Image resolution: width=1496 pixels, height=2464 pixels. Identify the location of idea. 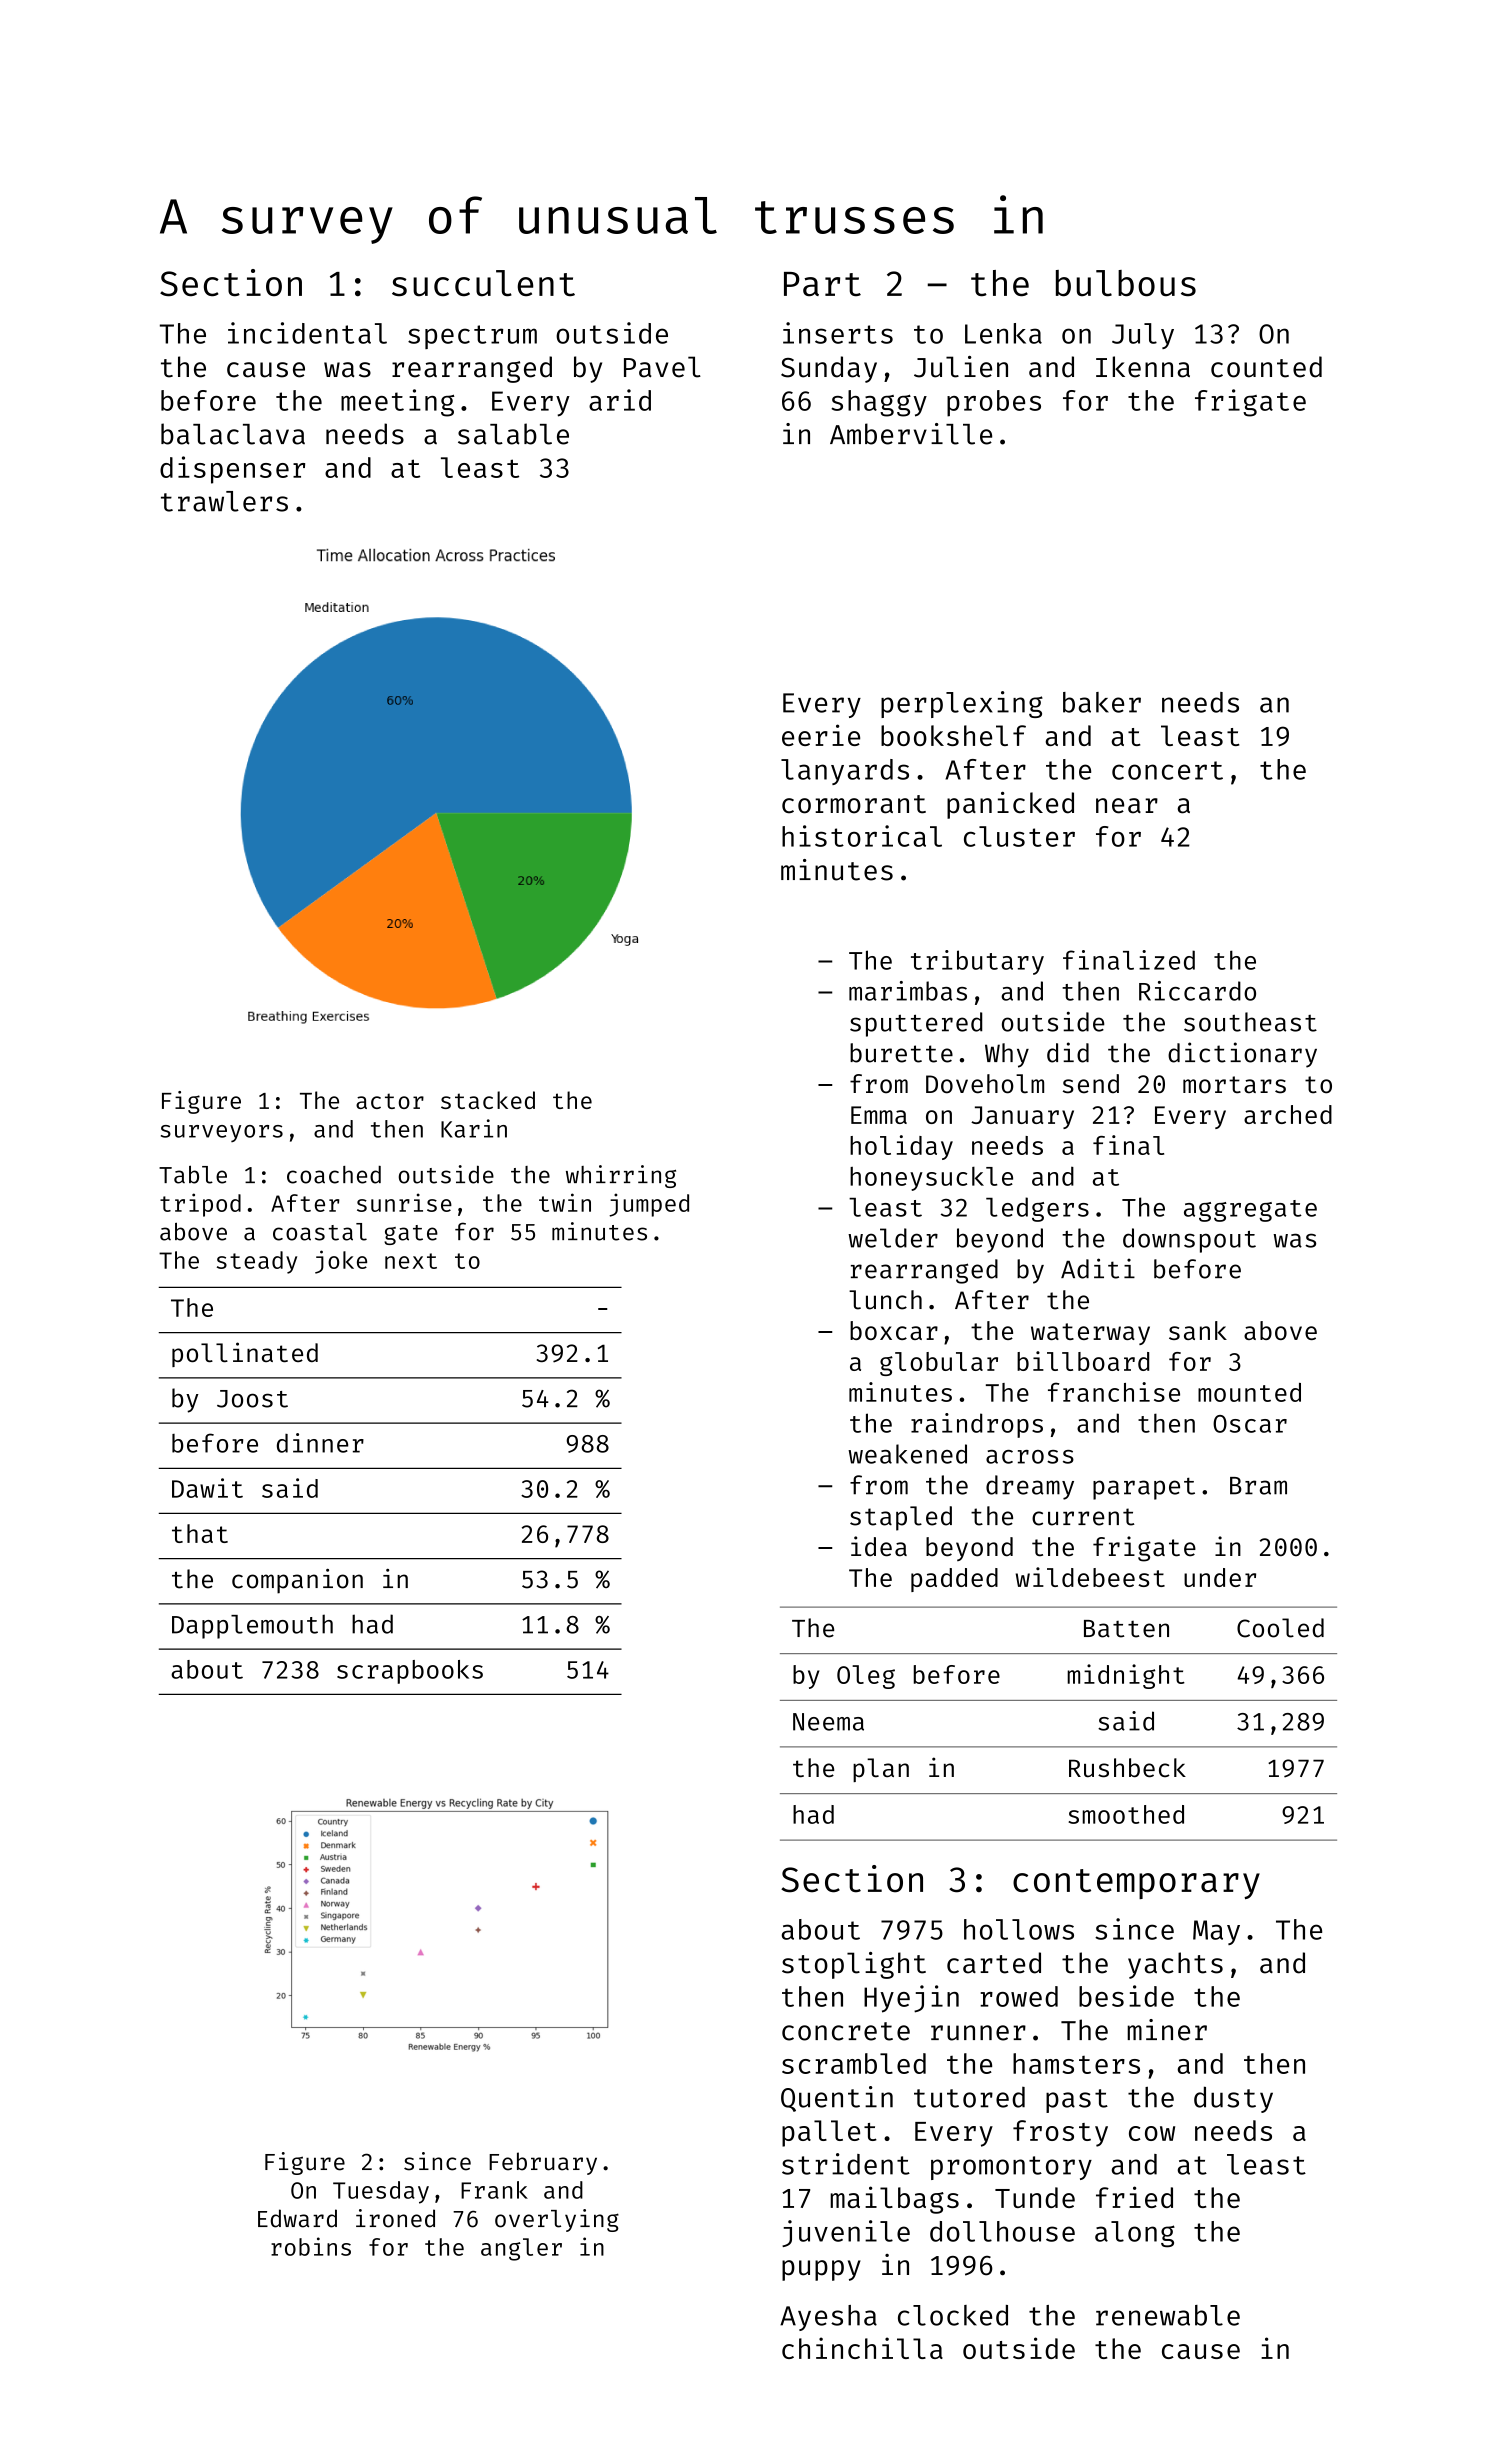
(879, 1546).
